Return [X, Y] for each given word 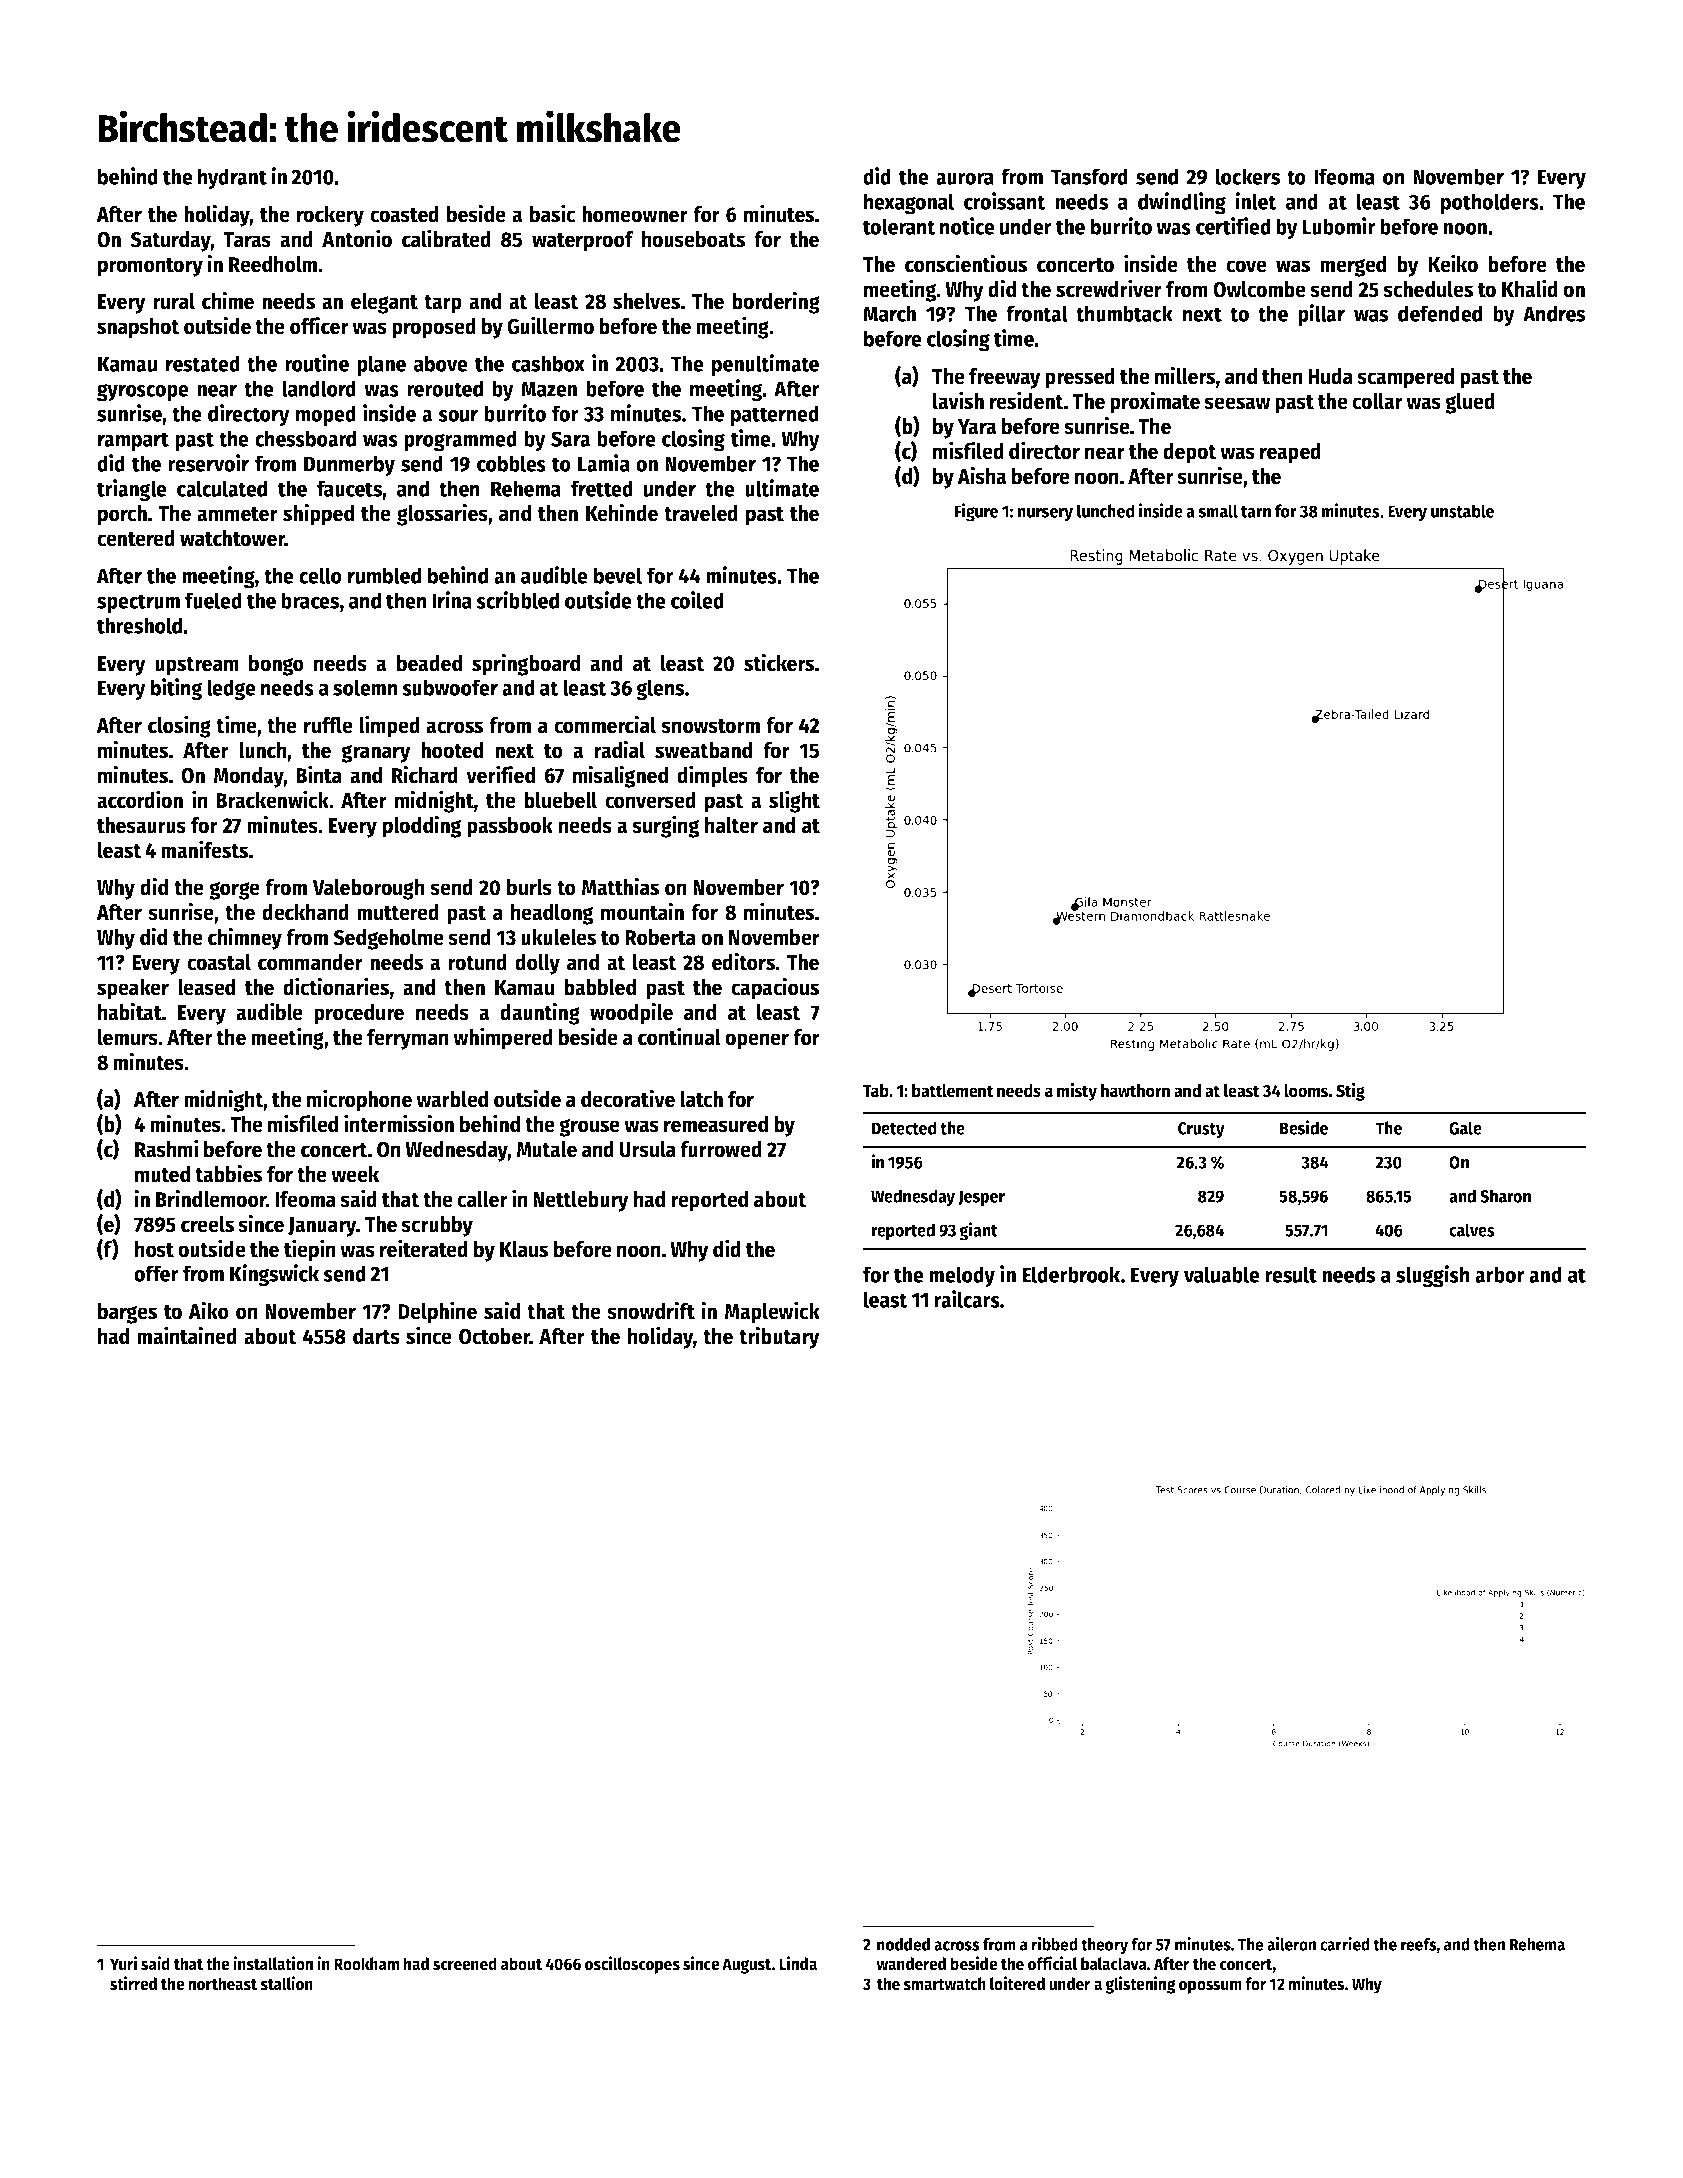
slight [794, 801]
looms [1306, 1091]
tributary [779, 1337]
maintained [187, 1335]
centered [136, 538]
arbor [1500, 1274]
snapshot [138, 328]
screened [465, 1964]
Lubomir [1339, 226]
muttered [398, 912]
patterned [775, 415]
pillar [1321, 315]
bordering [776, 302]
